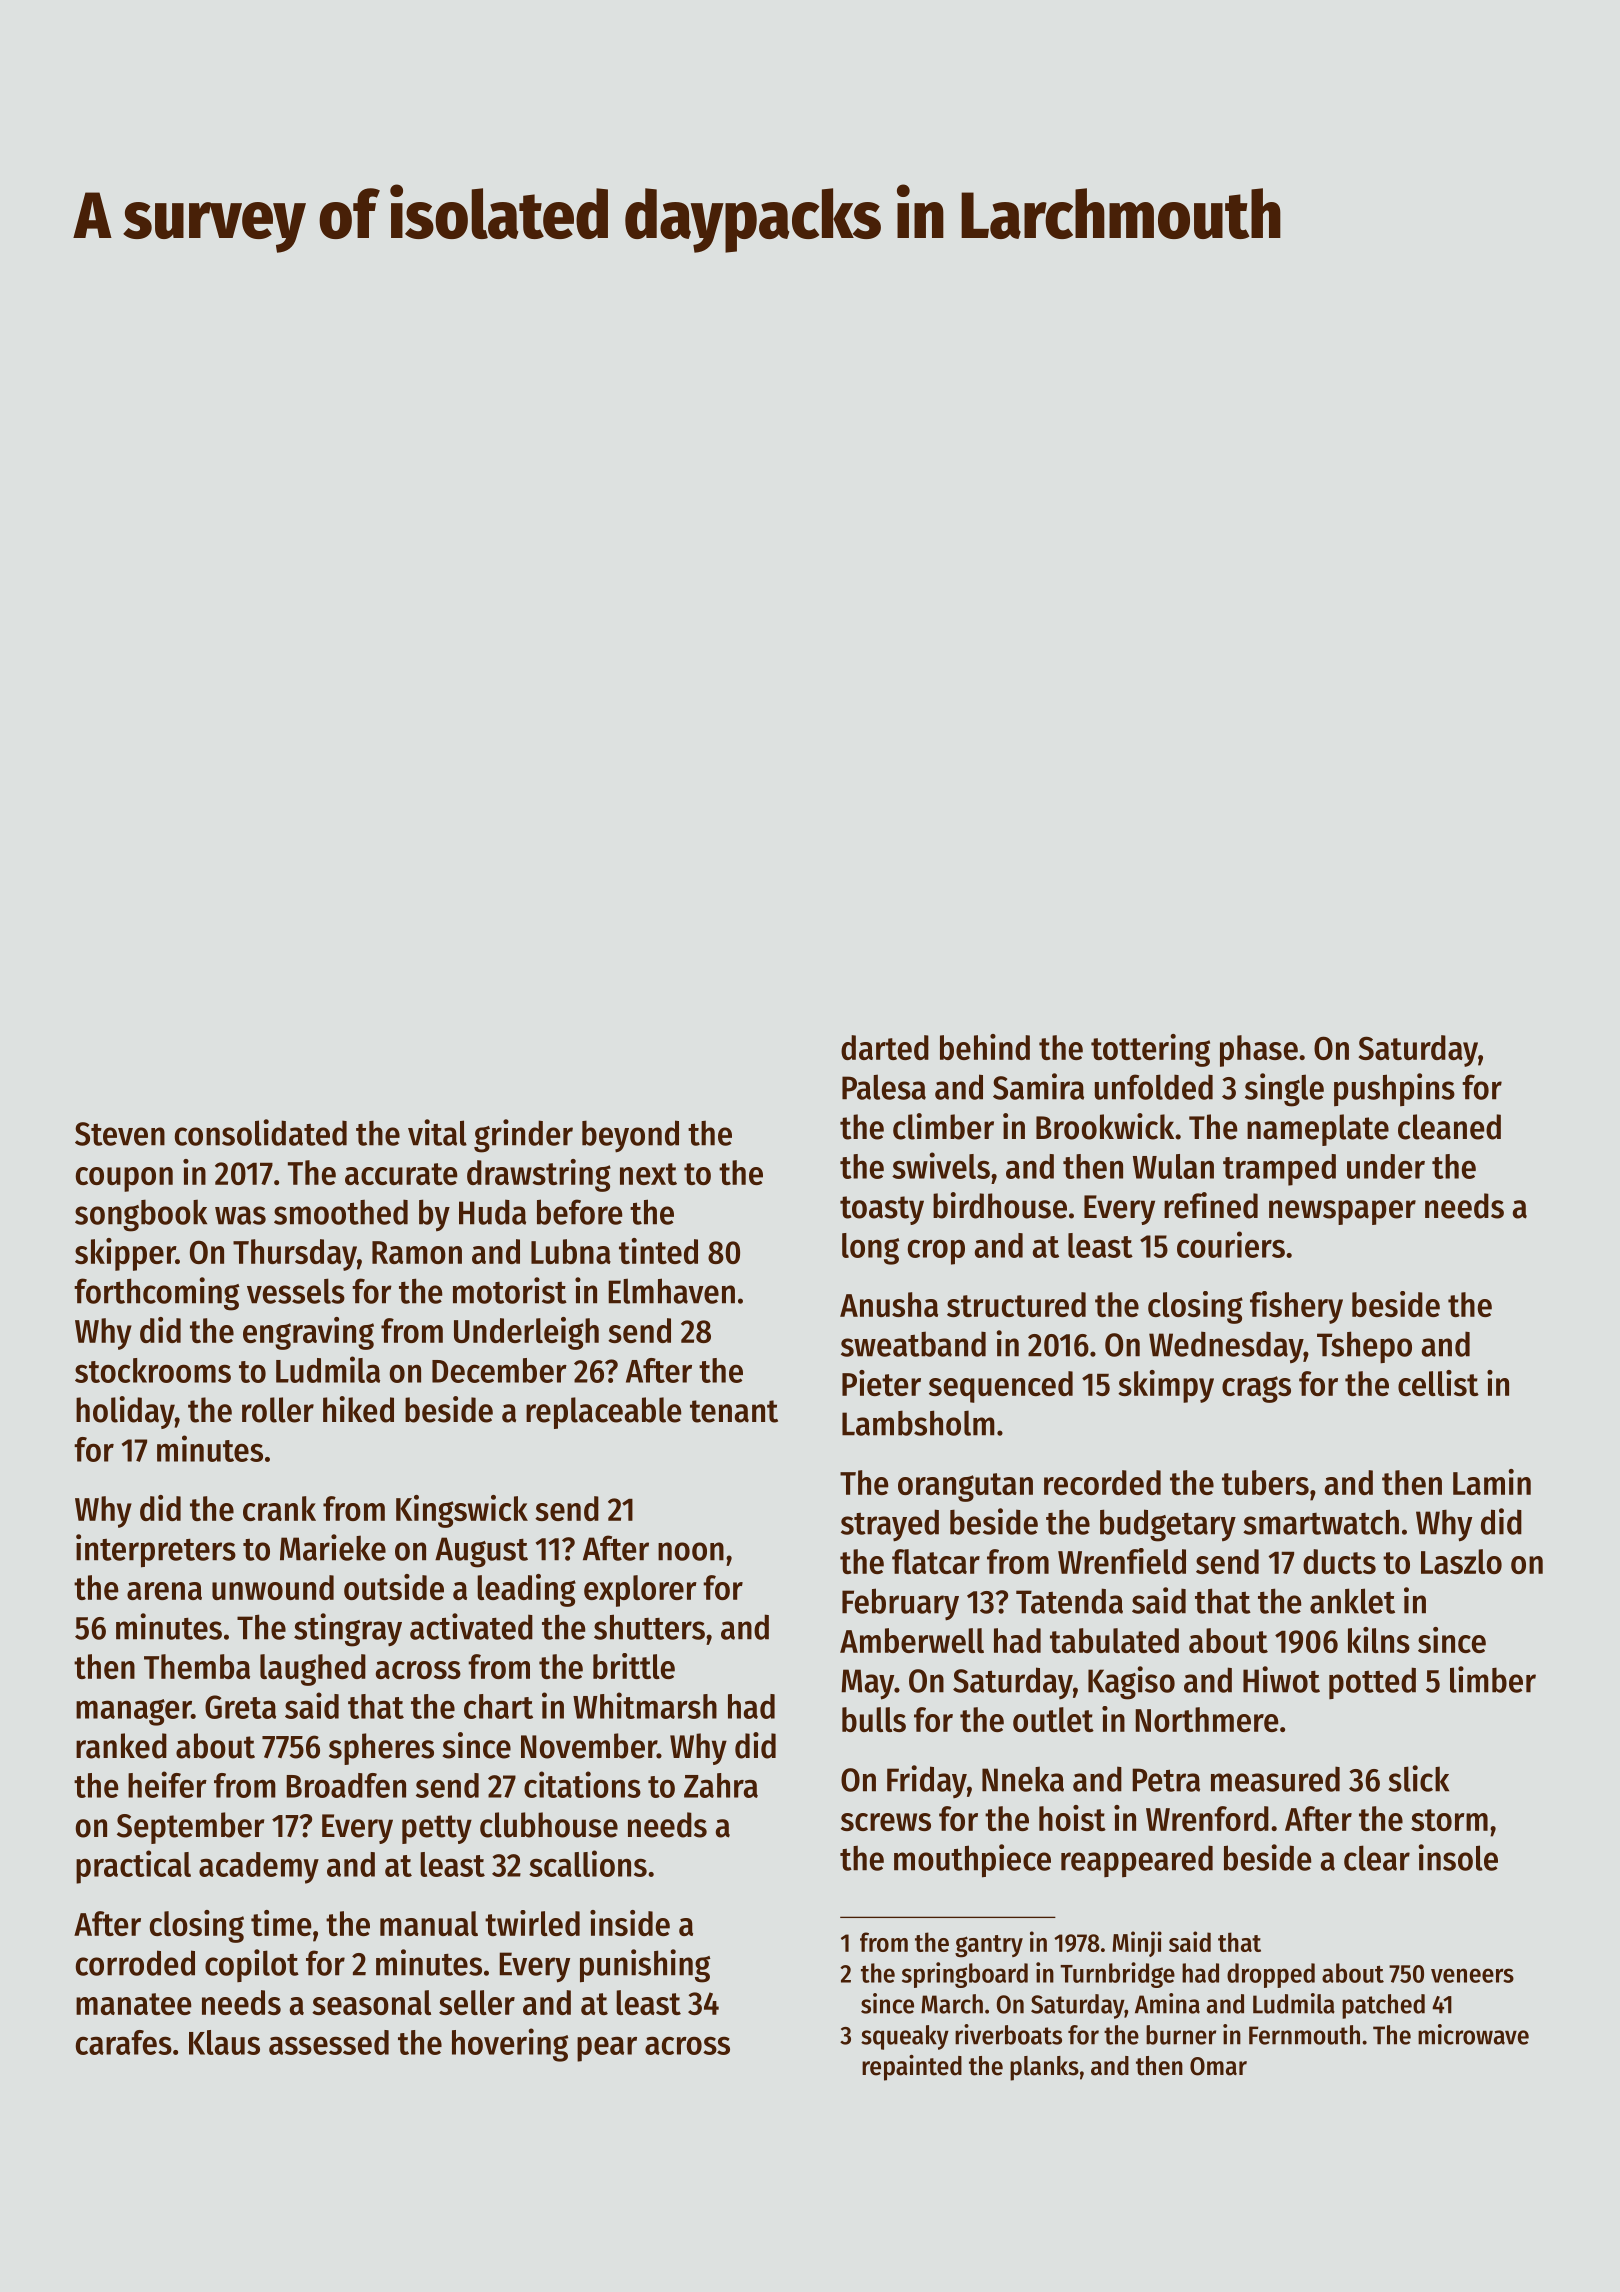 This page has height=2292, width=1620. Describe the element at coordinates (124, 2042) in the page. I see `carafes` at that location.
